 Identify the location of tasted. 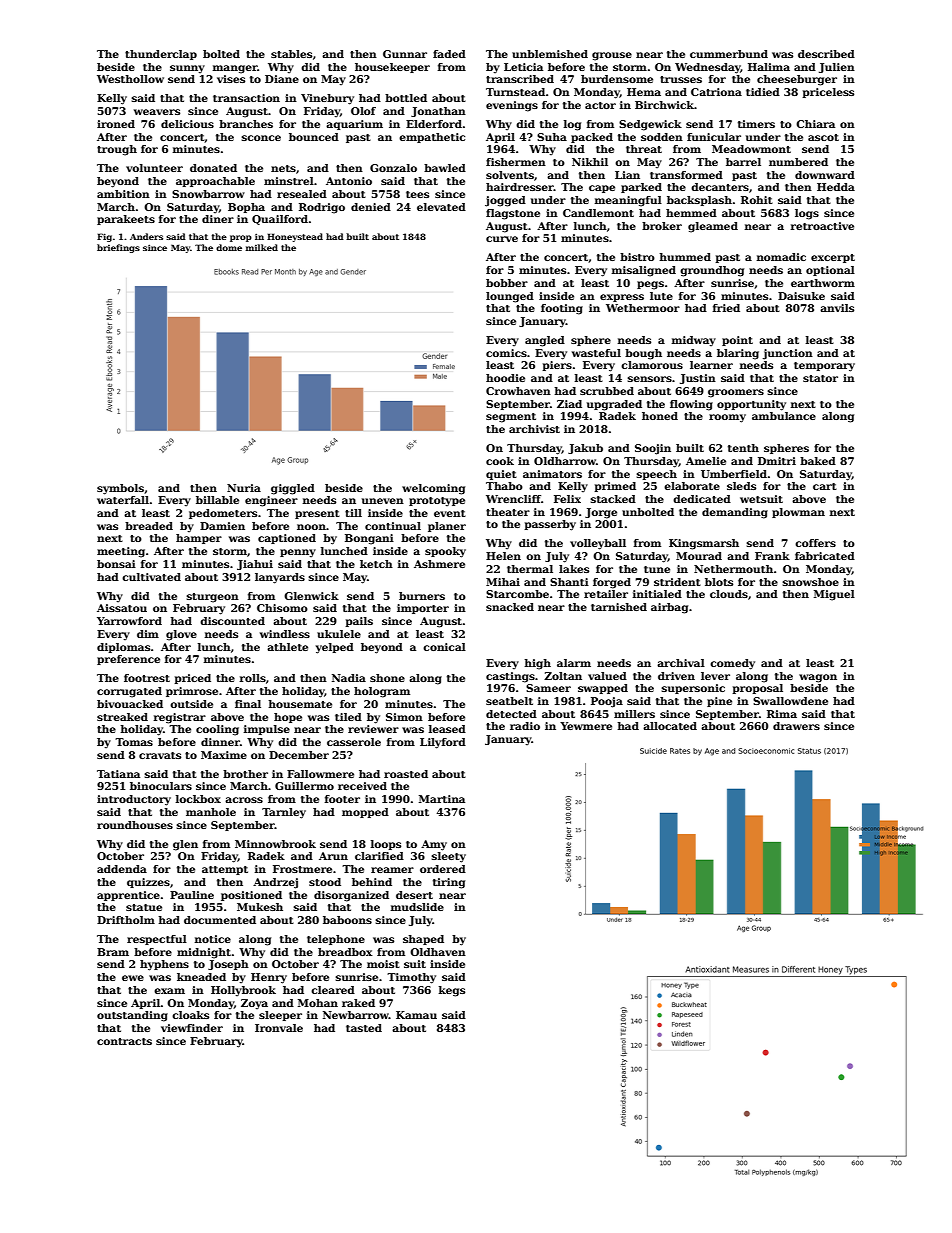
(364, 1028).
